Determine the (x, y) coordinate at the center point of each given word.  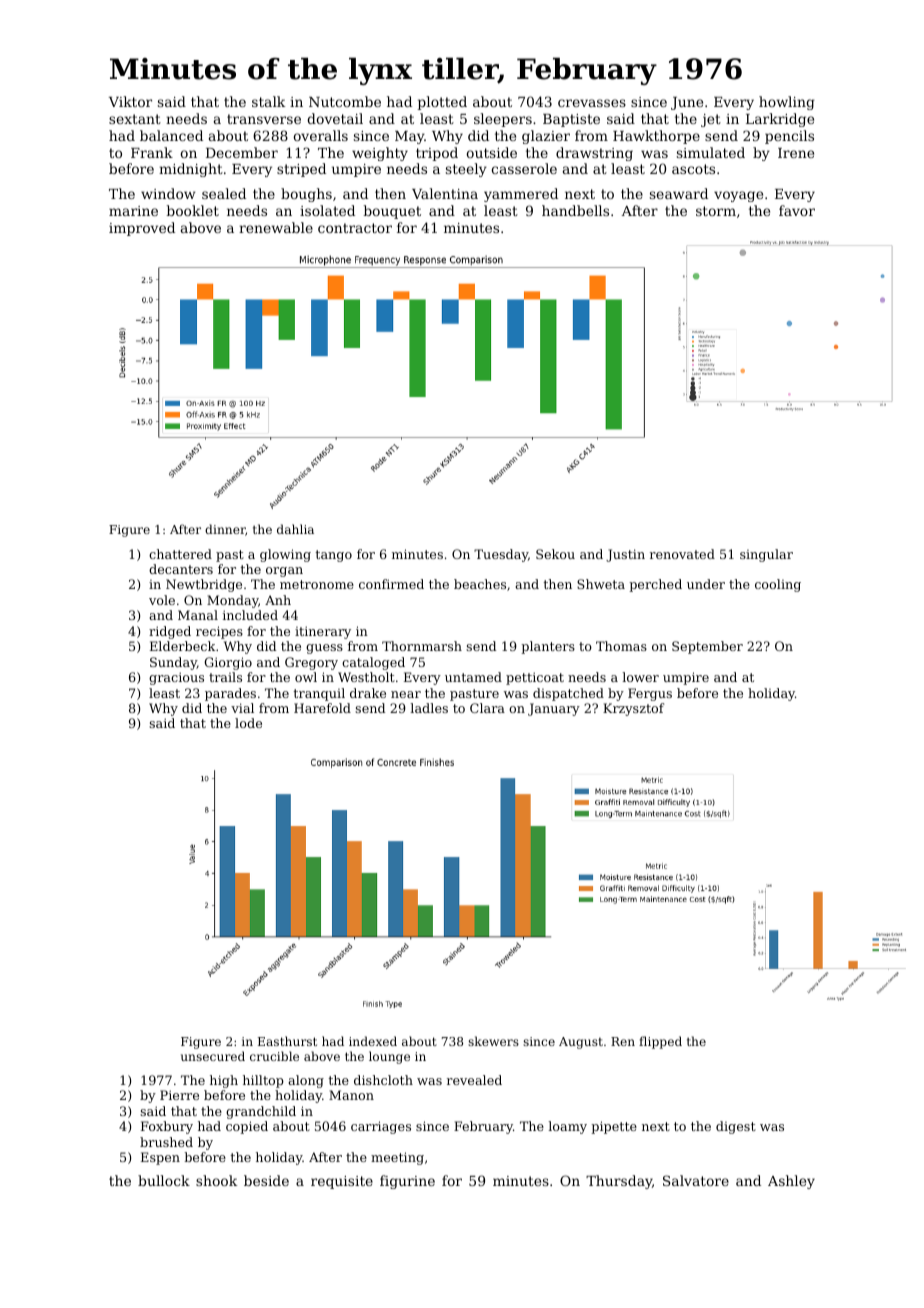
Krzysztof (633, 709)
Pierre (179, 1095)
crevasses (592, 103)
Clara (487, 708)
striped (301, 170)
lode (248, 723)
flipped (660, 1042)
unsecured (213, 1056)
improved (142, 229)
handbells (575, 210)
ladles (429, 708)
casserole (524, 168)
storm (716, 211)
